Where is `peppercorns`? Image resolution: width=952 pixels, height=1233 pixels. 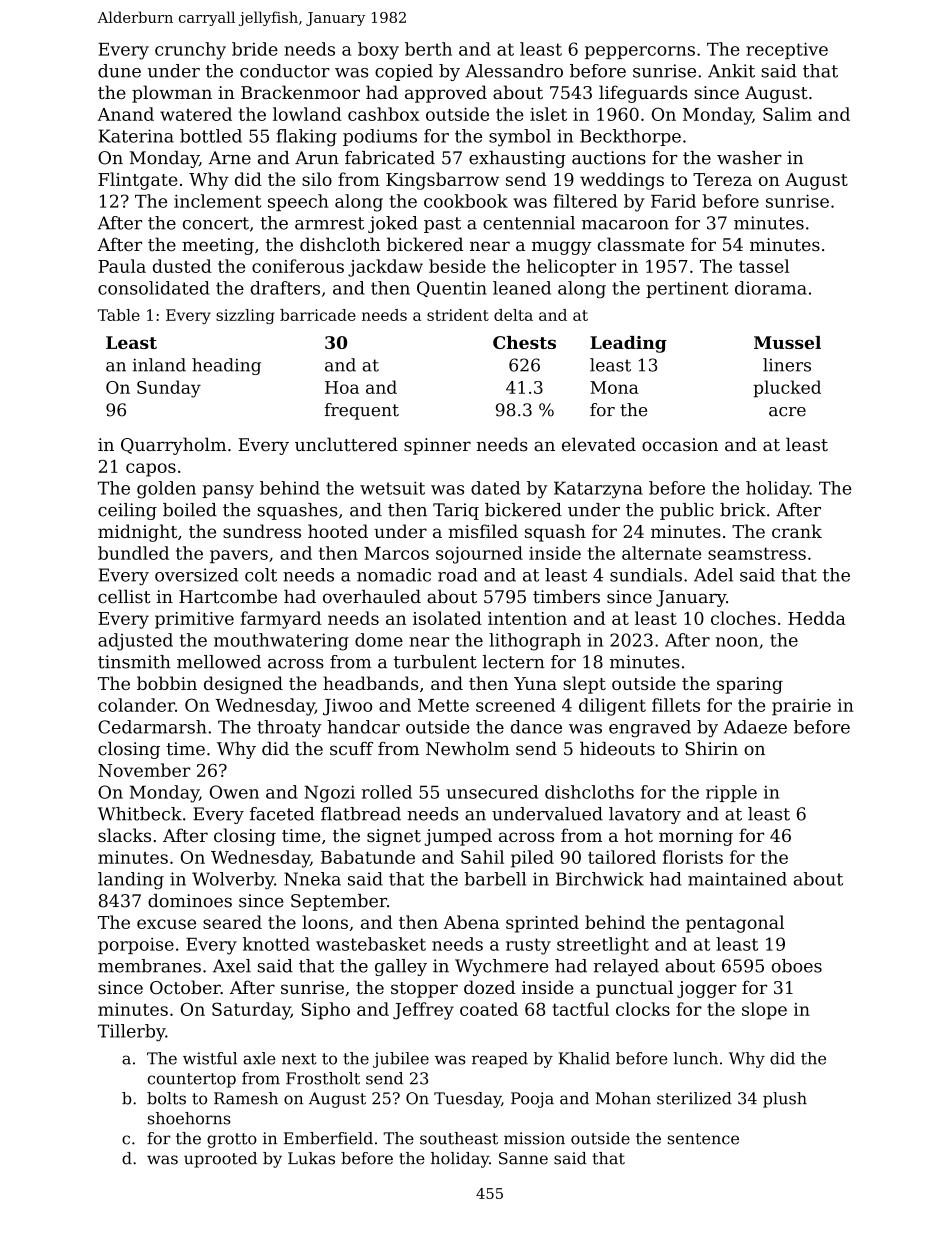
peppercorns is located at coordinates (640, 52).
